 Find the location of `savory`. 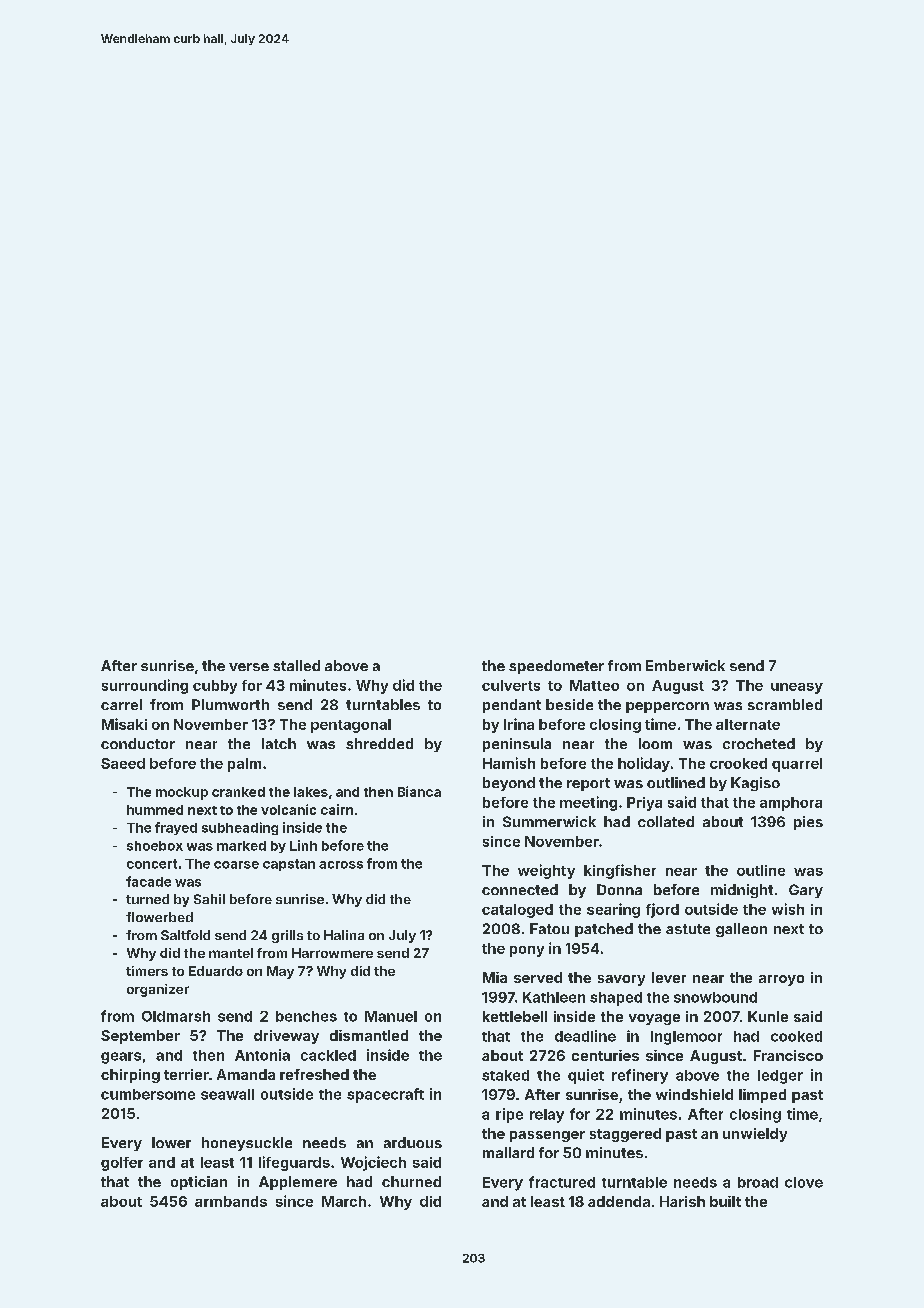

savory is located at coordinates (621, 980).
